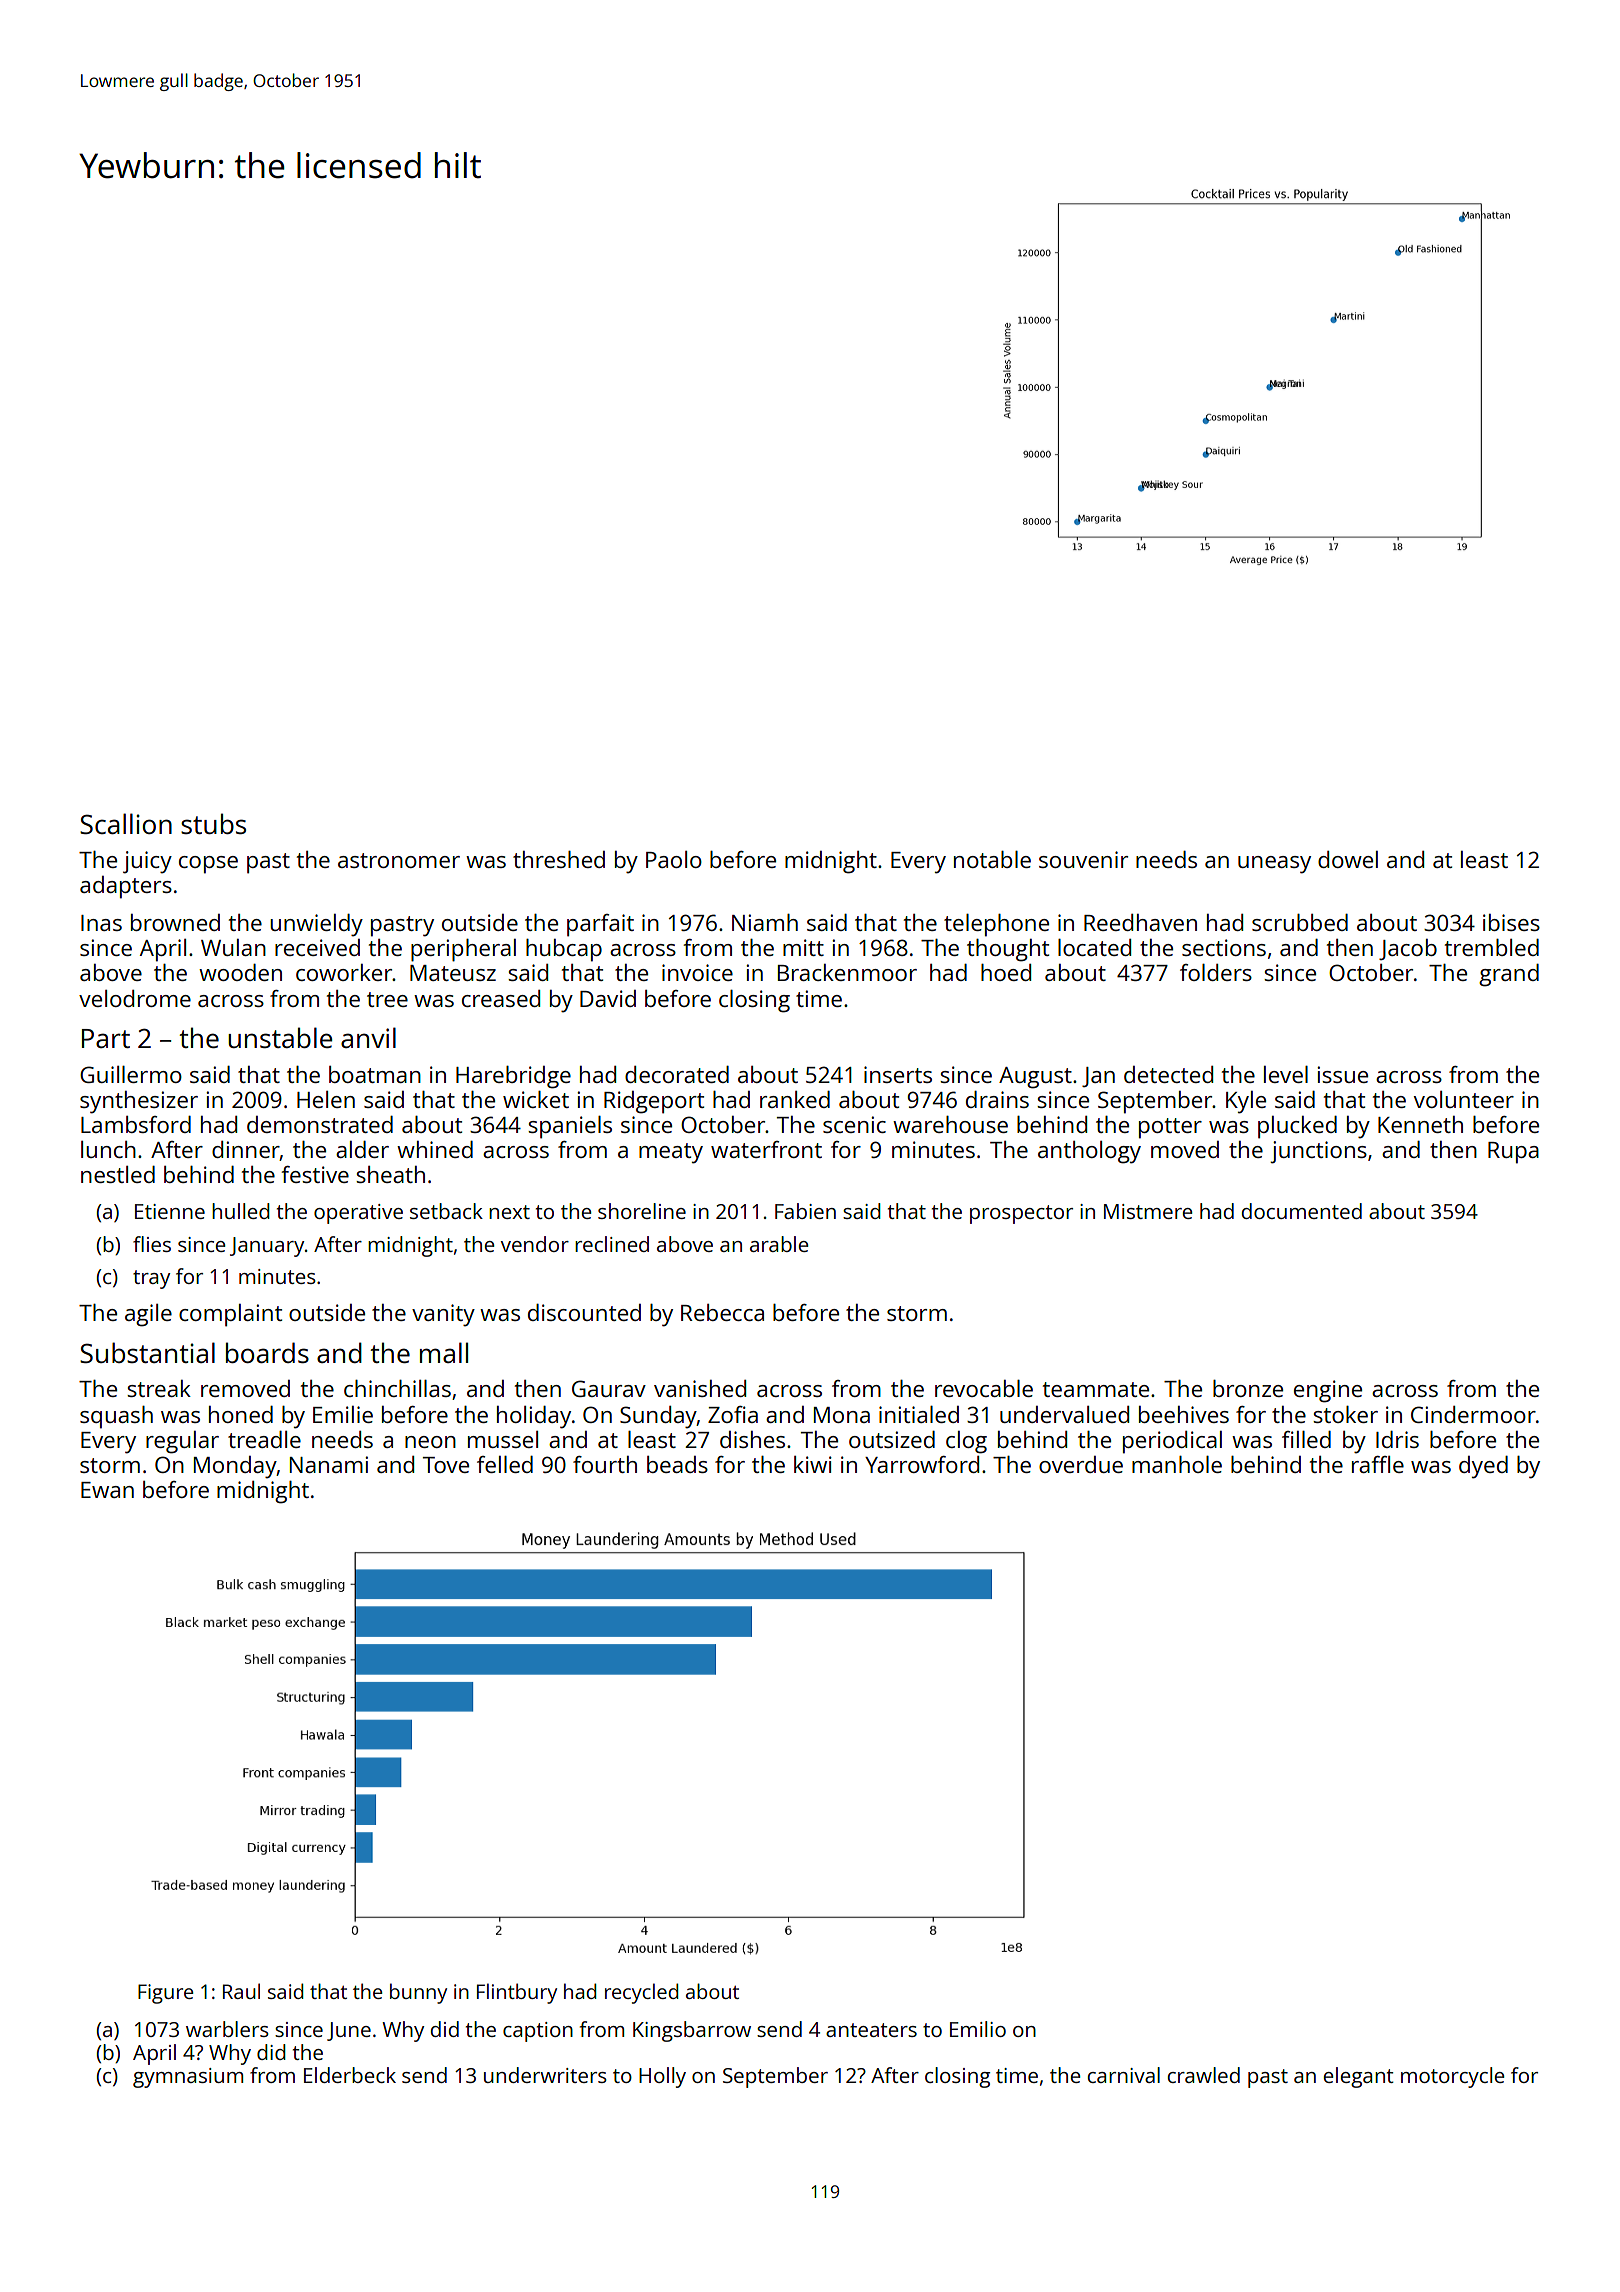 Image resolution: width=1620 pixels, height=2292 pixels. Describe the element at coordinates (350, 2075) in the page. I see `Elderbeck` at that location.
